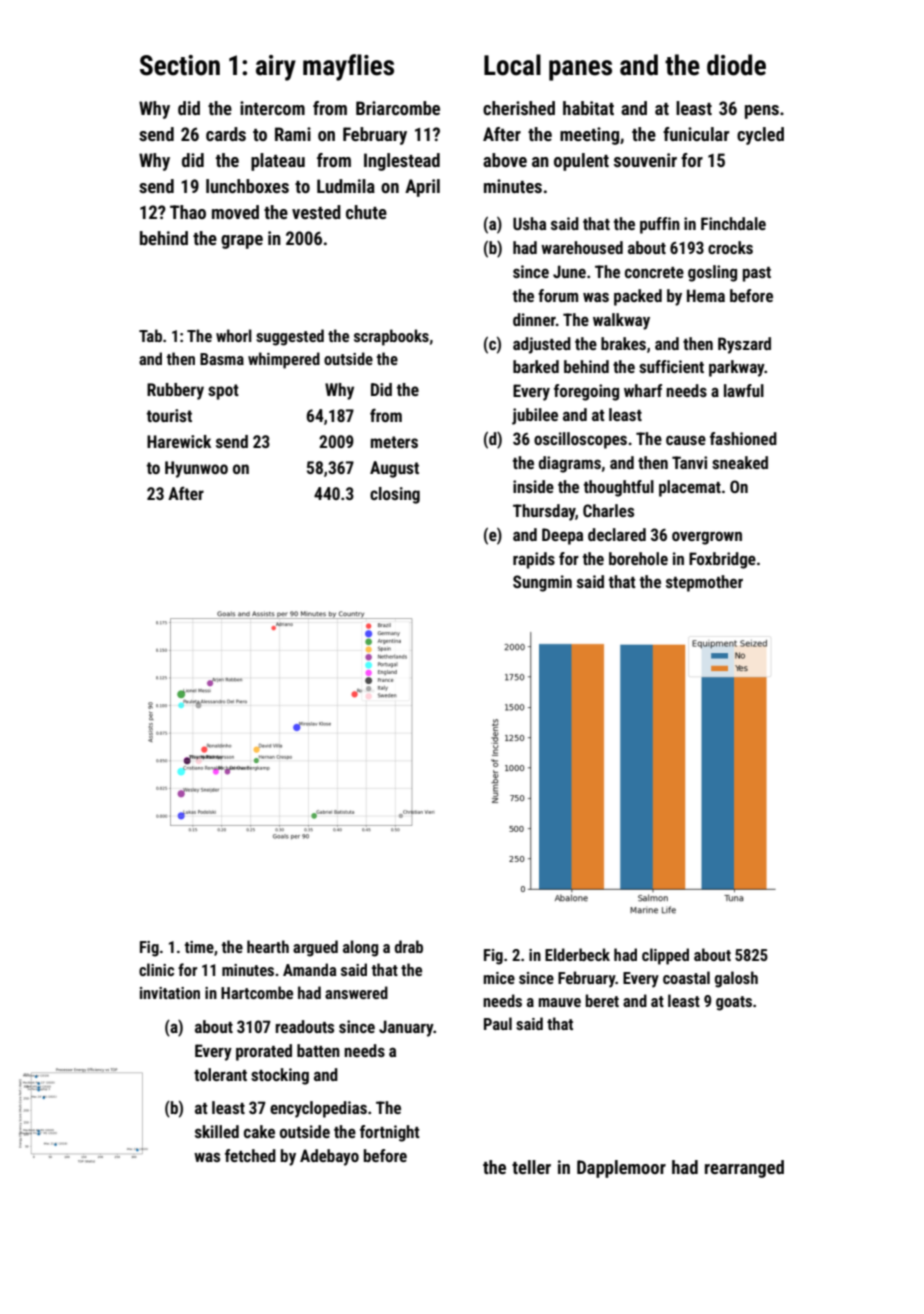 The width and height of the screenshot is (924, 1314). What do you see at coordinates (264, 1052) in the screenshot?
I see `prorated` at bounding box center [264, 1052].
